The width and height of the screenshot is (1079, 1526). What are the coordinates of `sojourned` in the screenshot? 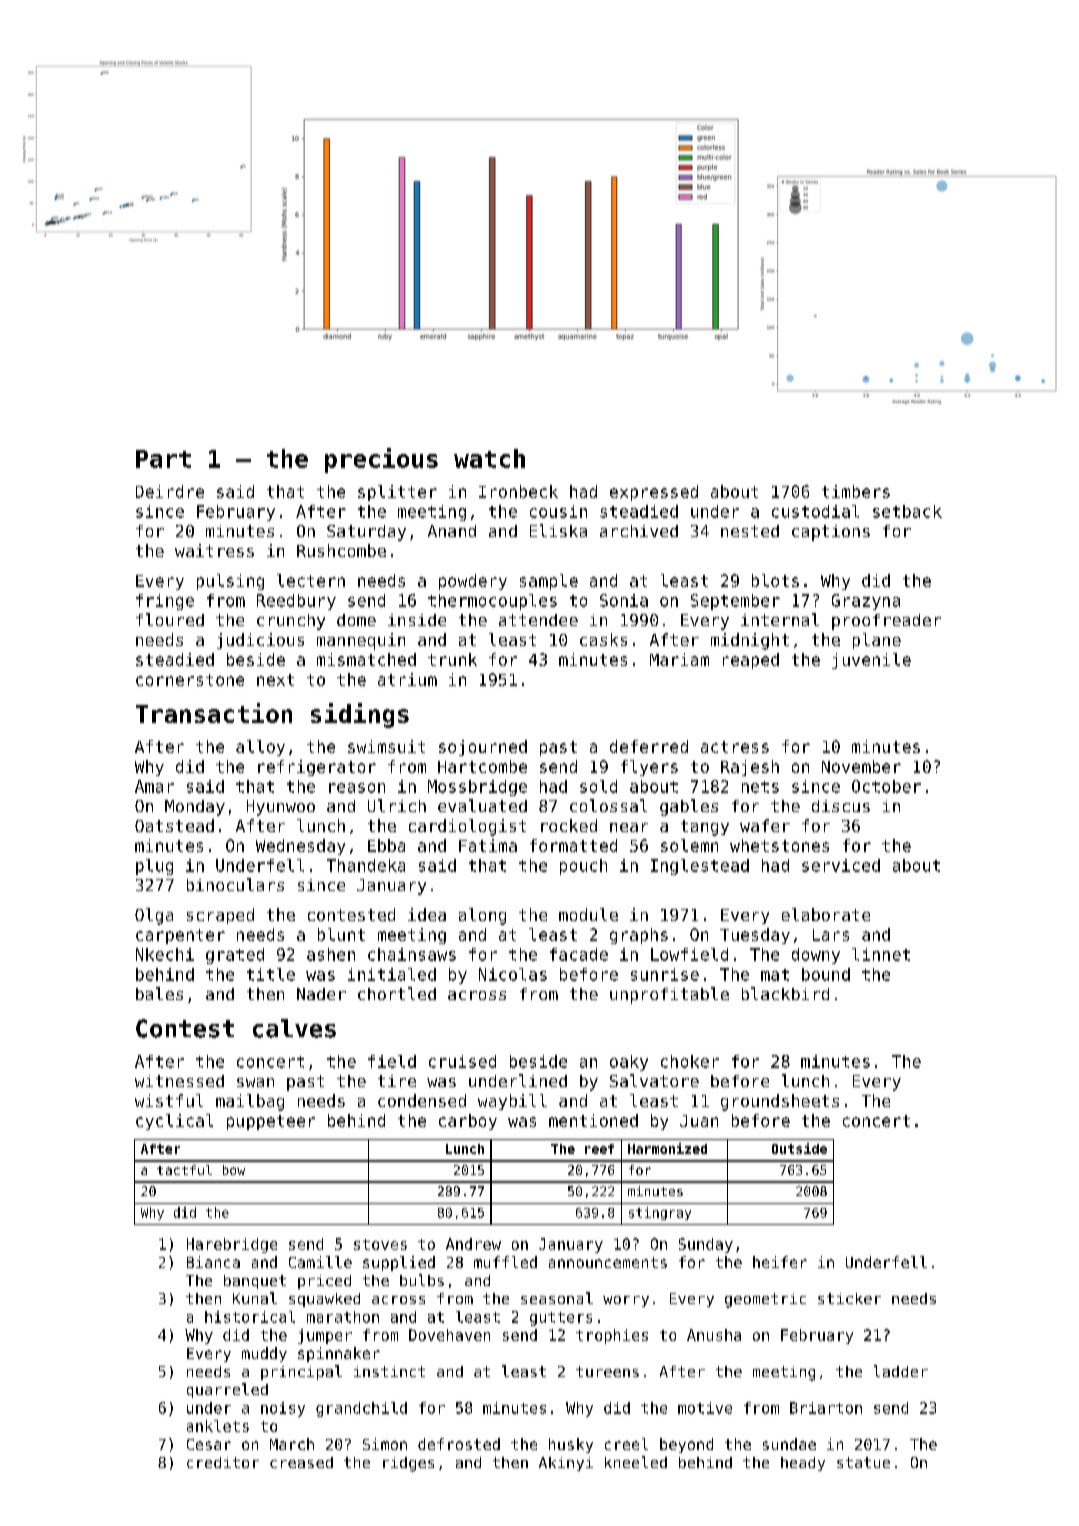 It's located at (483, 748).
